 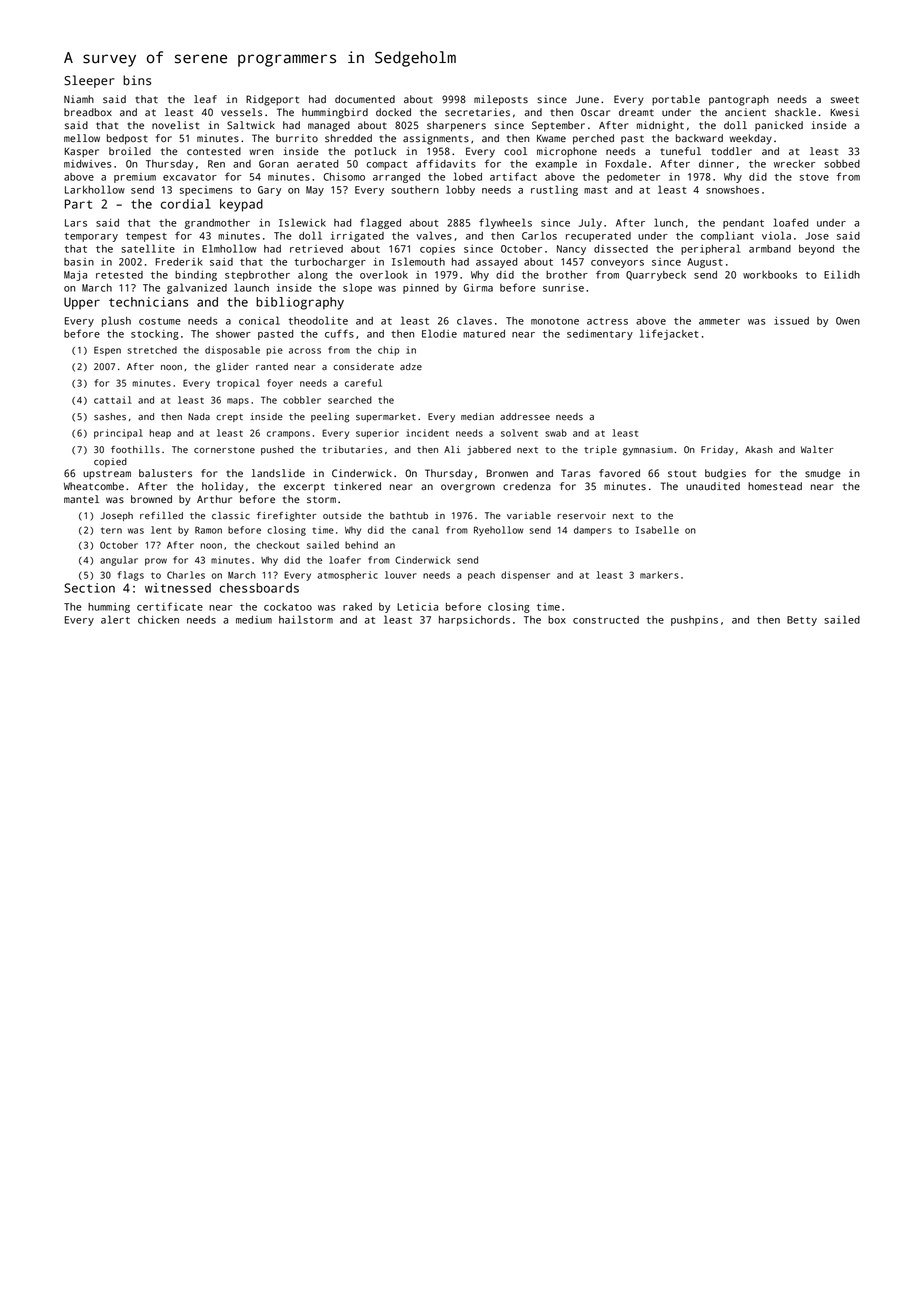 I want to click on bins, so click(x=137, y=80).
